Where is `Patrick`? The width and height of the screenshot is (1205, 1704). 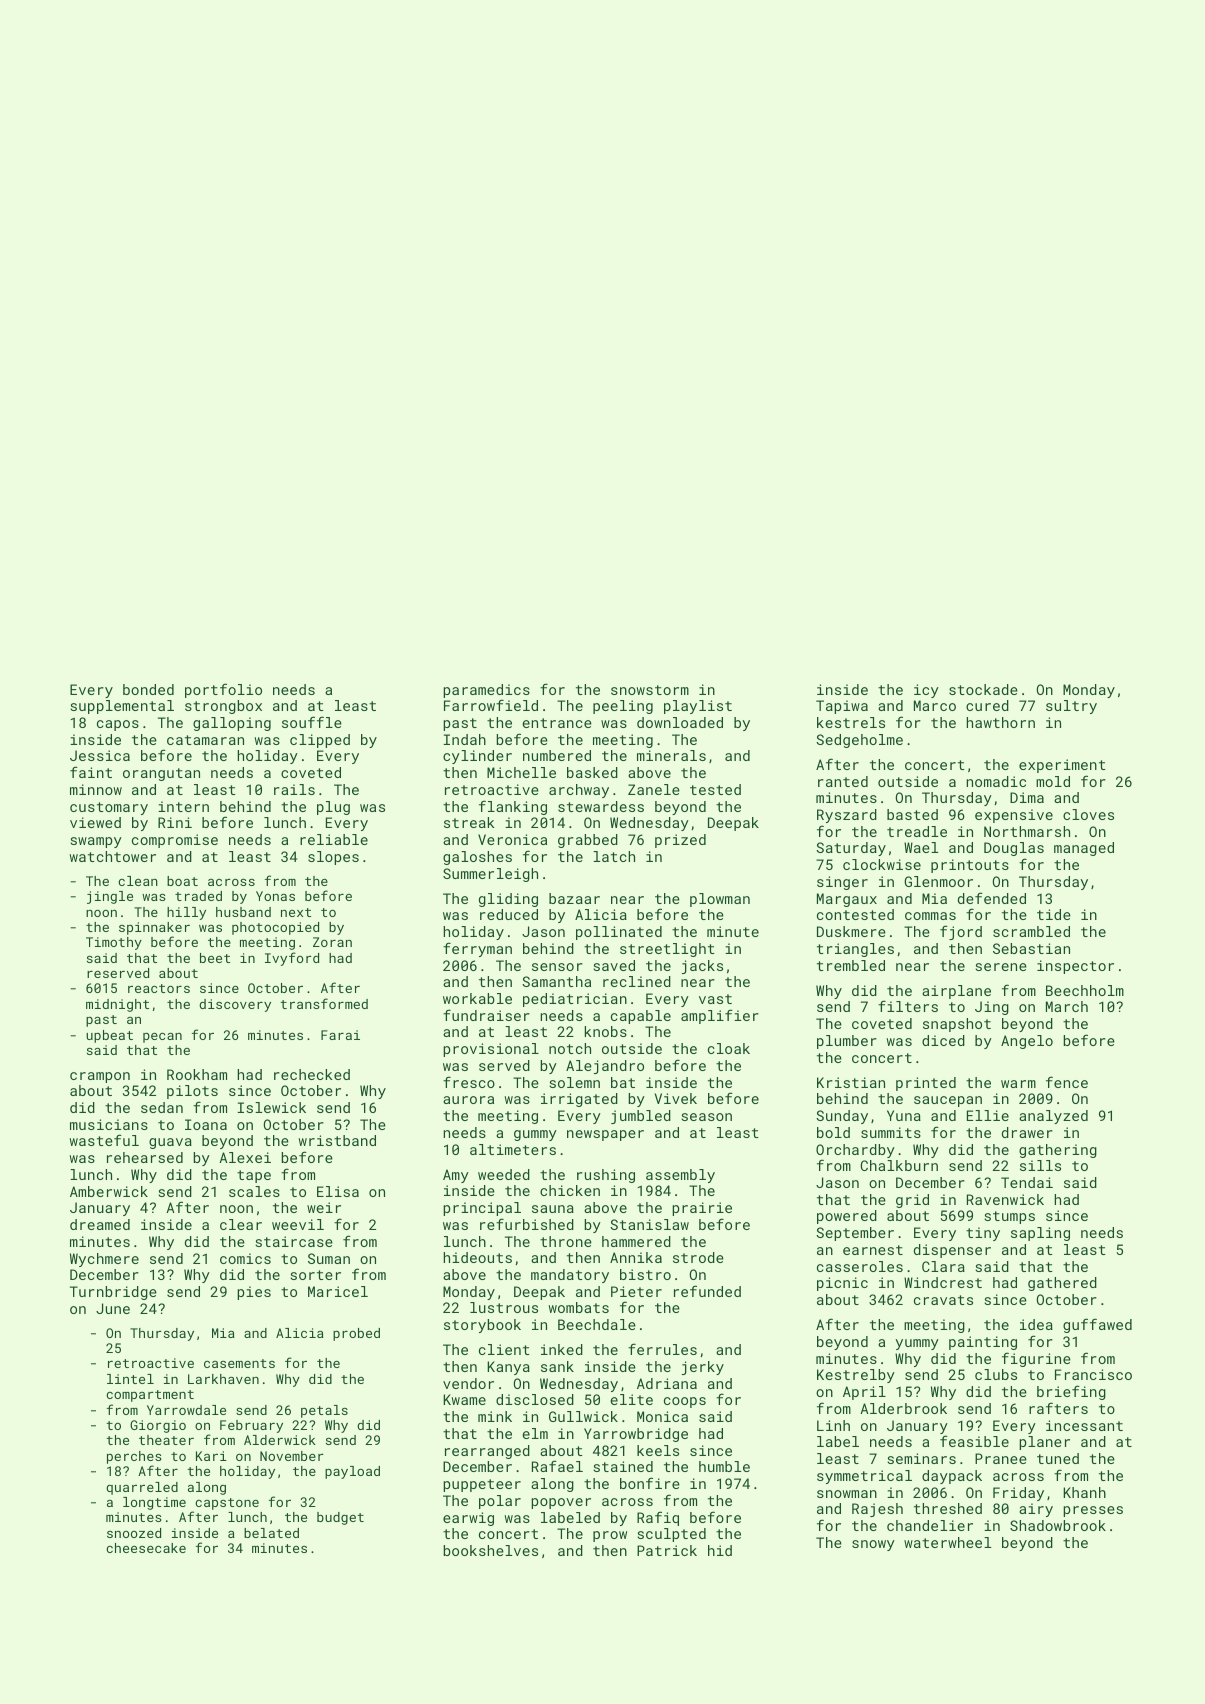 Patrick is located at coordinates (667, 1550).
